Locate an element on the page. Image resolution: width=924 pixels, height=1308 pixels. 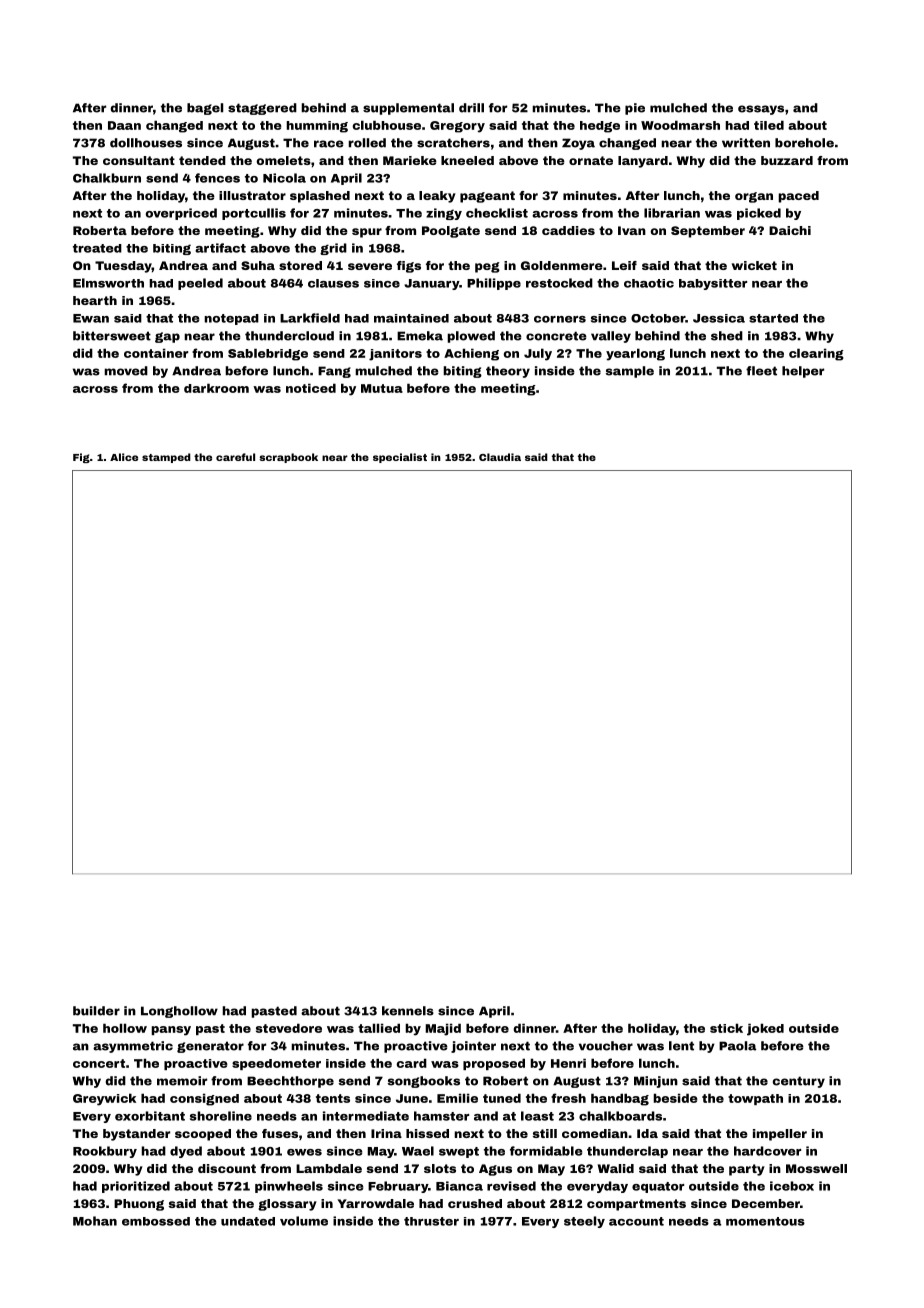
specialist is located at coordinates (400, 458).
